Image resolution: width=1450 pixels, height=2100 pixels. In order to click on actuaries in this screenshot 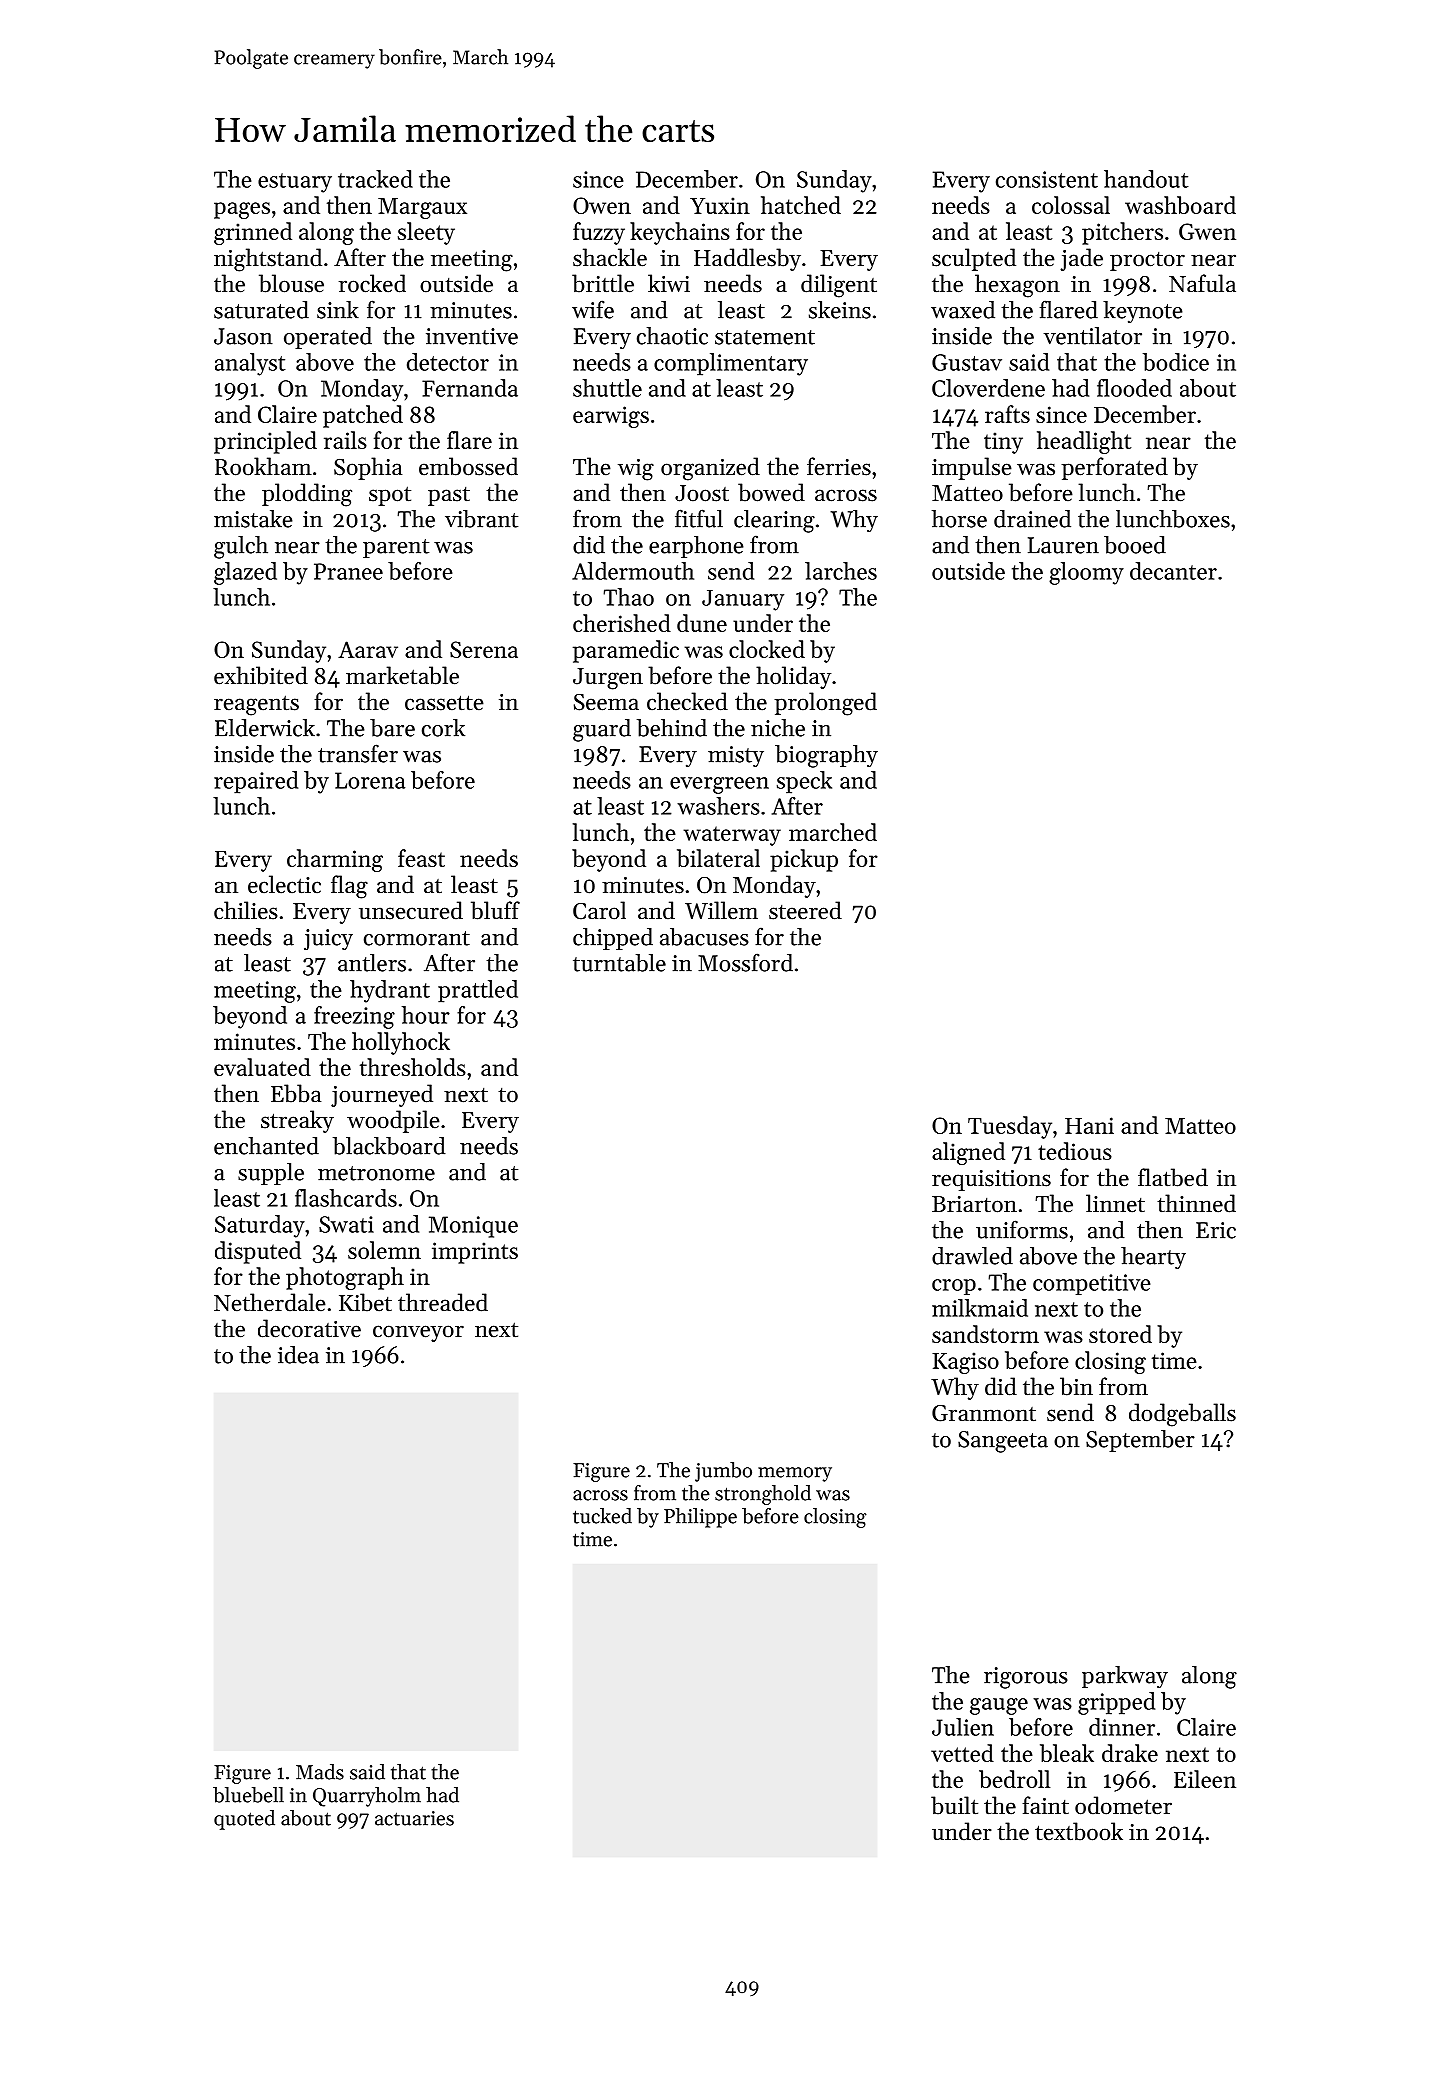, I will do `click(414, 1818)`.
